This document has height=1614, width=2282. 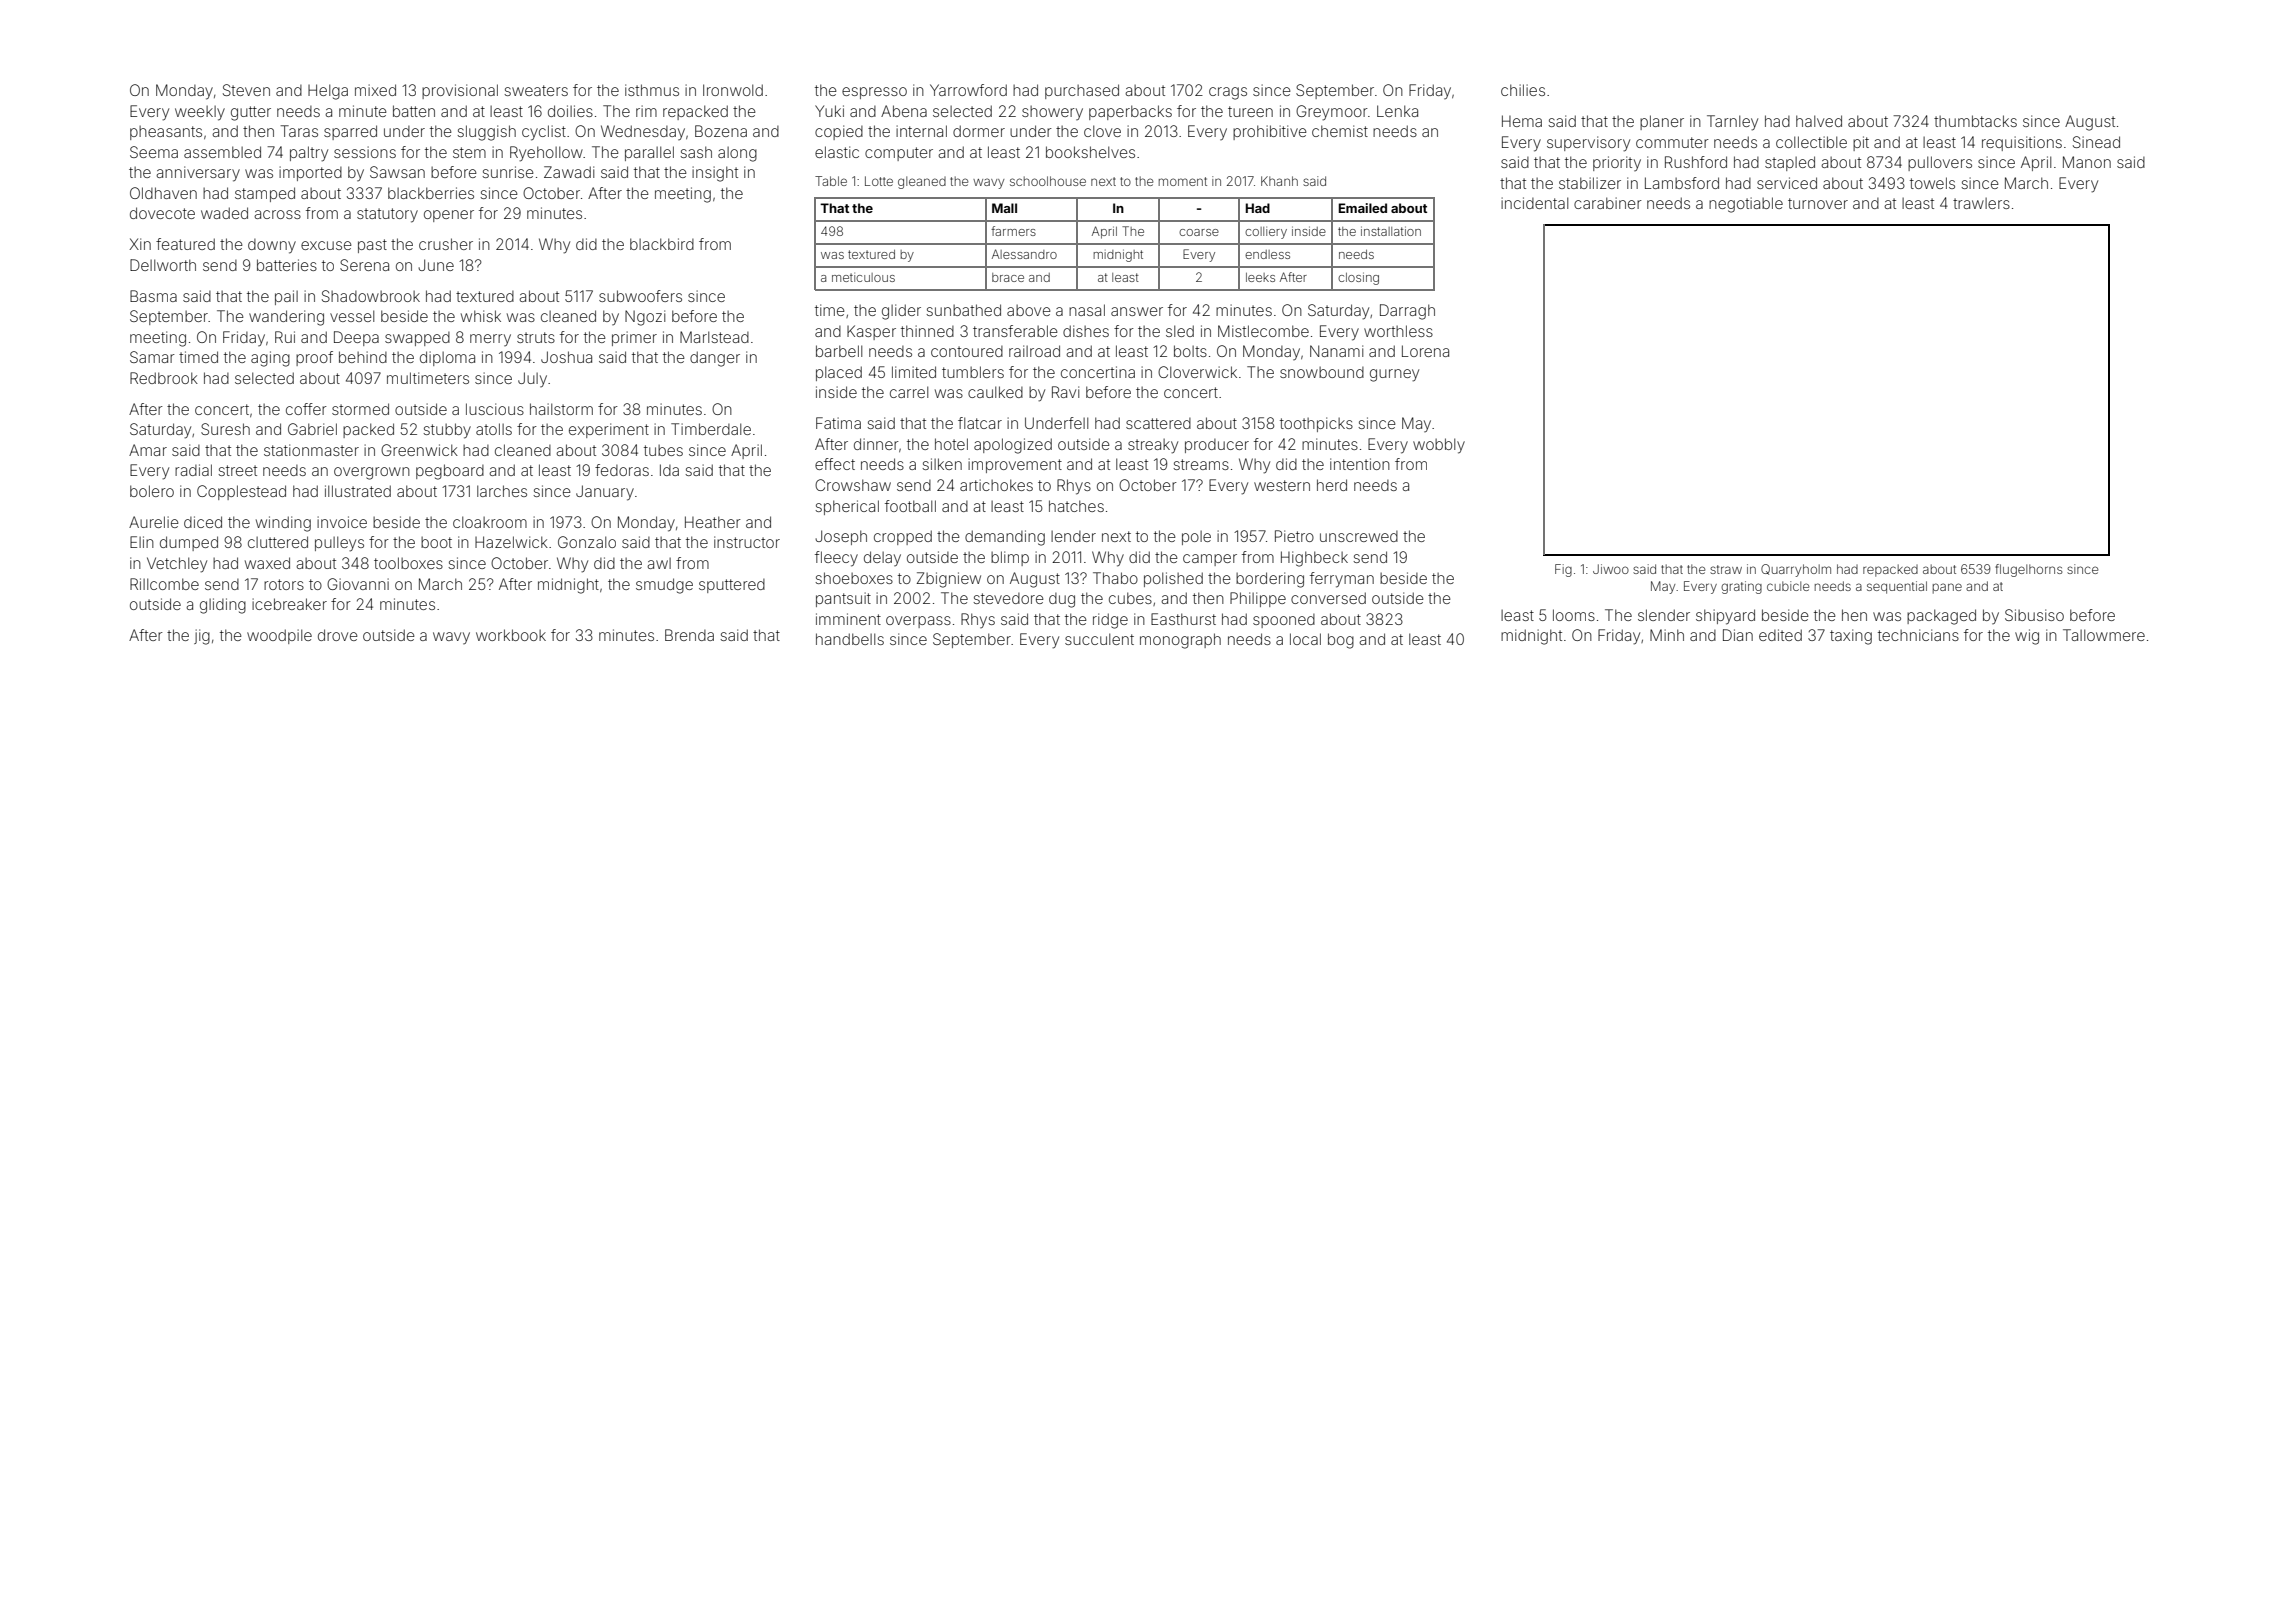 What do you see at coordinates (652, 90) in the document?
I see `isthmus` at bounding box center [652, 90].
